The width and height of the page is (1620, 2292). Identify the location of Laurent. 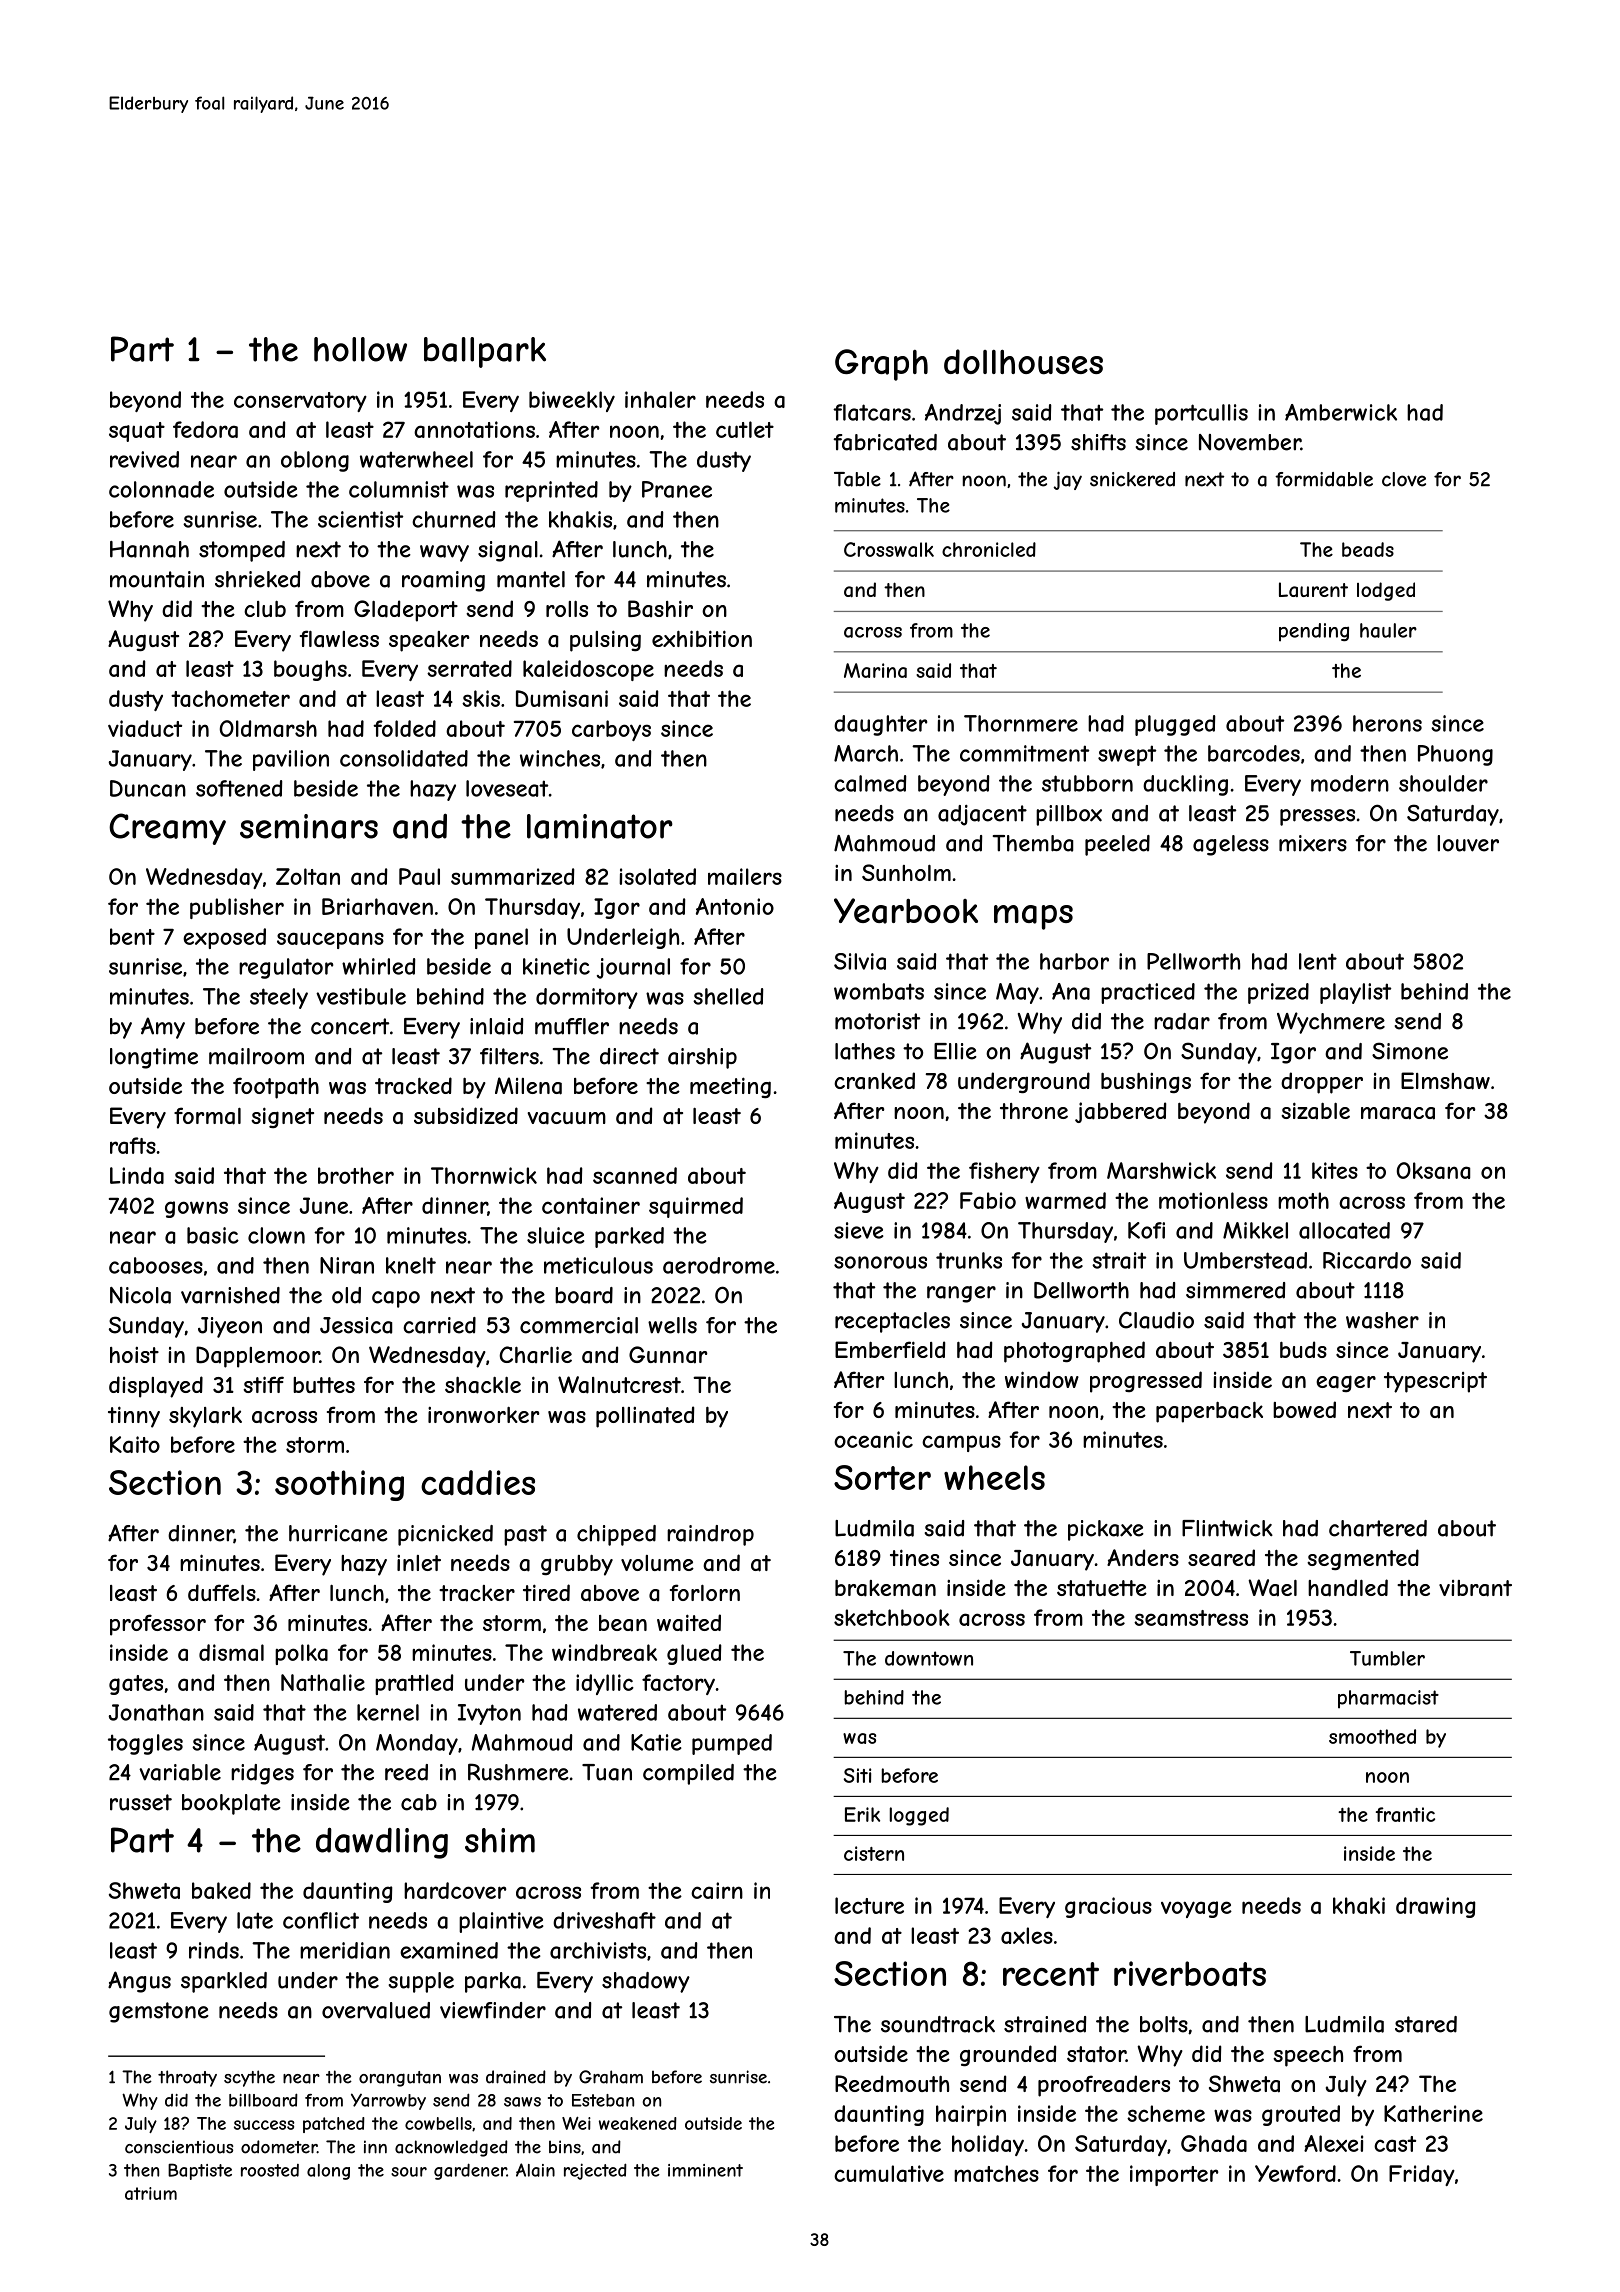
(1313, 589).
